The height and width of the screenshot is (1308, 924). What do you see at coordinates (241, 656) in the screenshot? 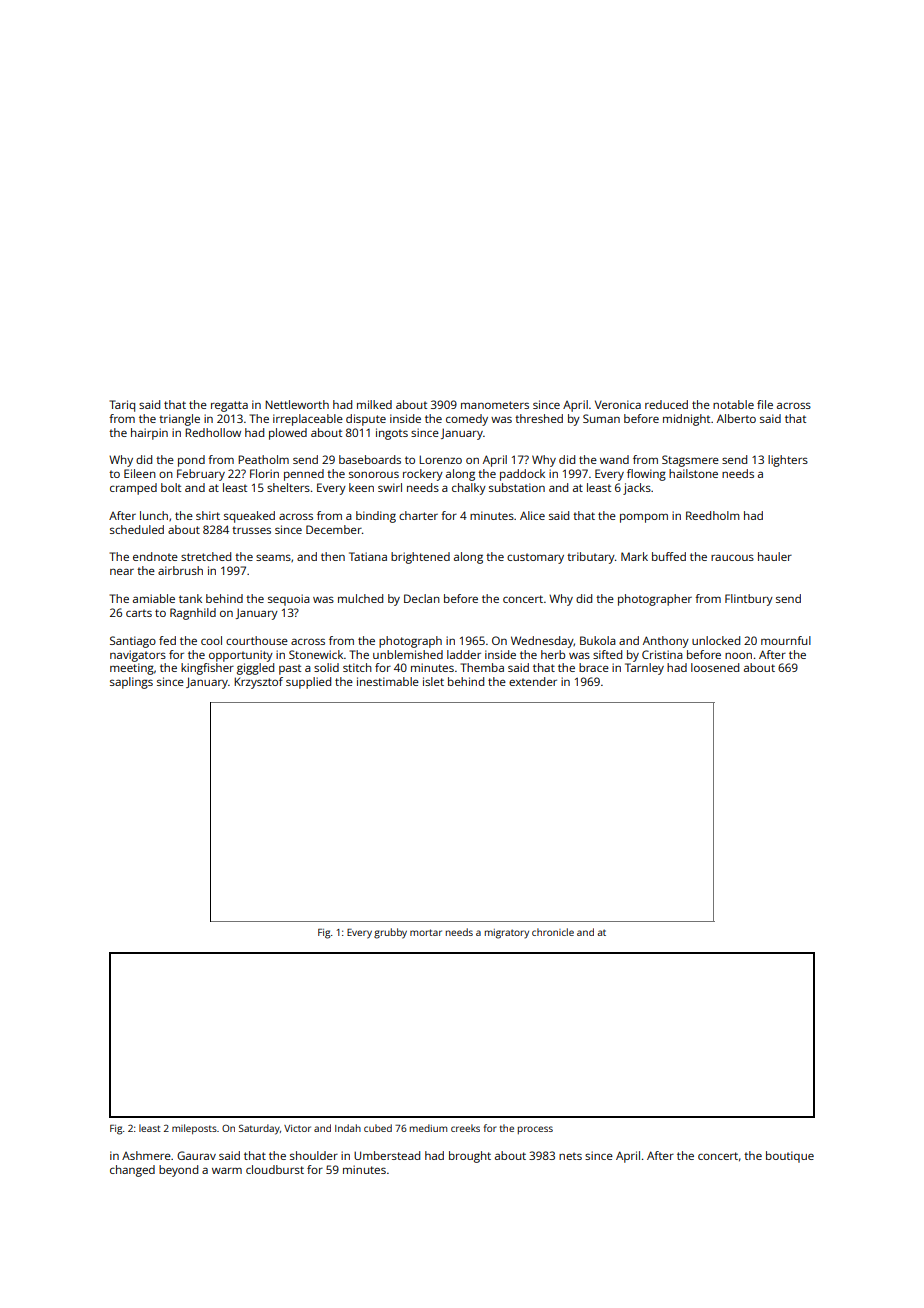
I see `opportunity` at bounding box center [241, 656].
